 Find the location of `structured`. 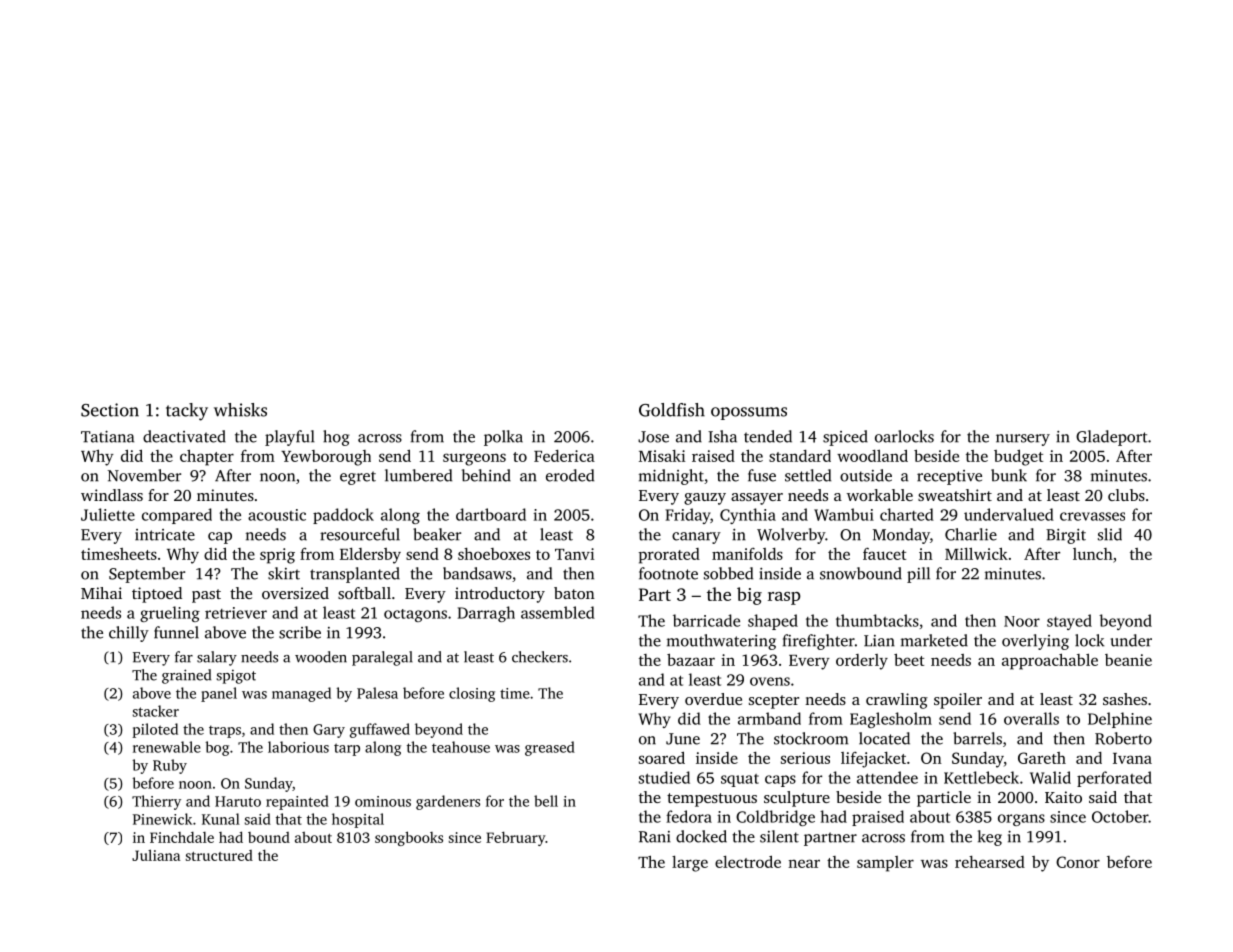

structured is located at coordinates (219, 855).
